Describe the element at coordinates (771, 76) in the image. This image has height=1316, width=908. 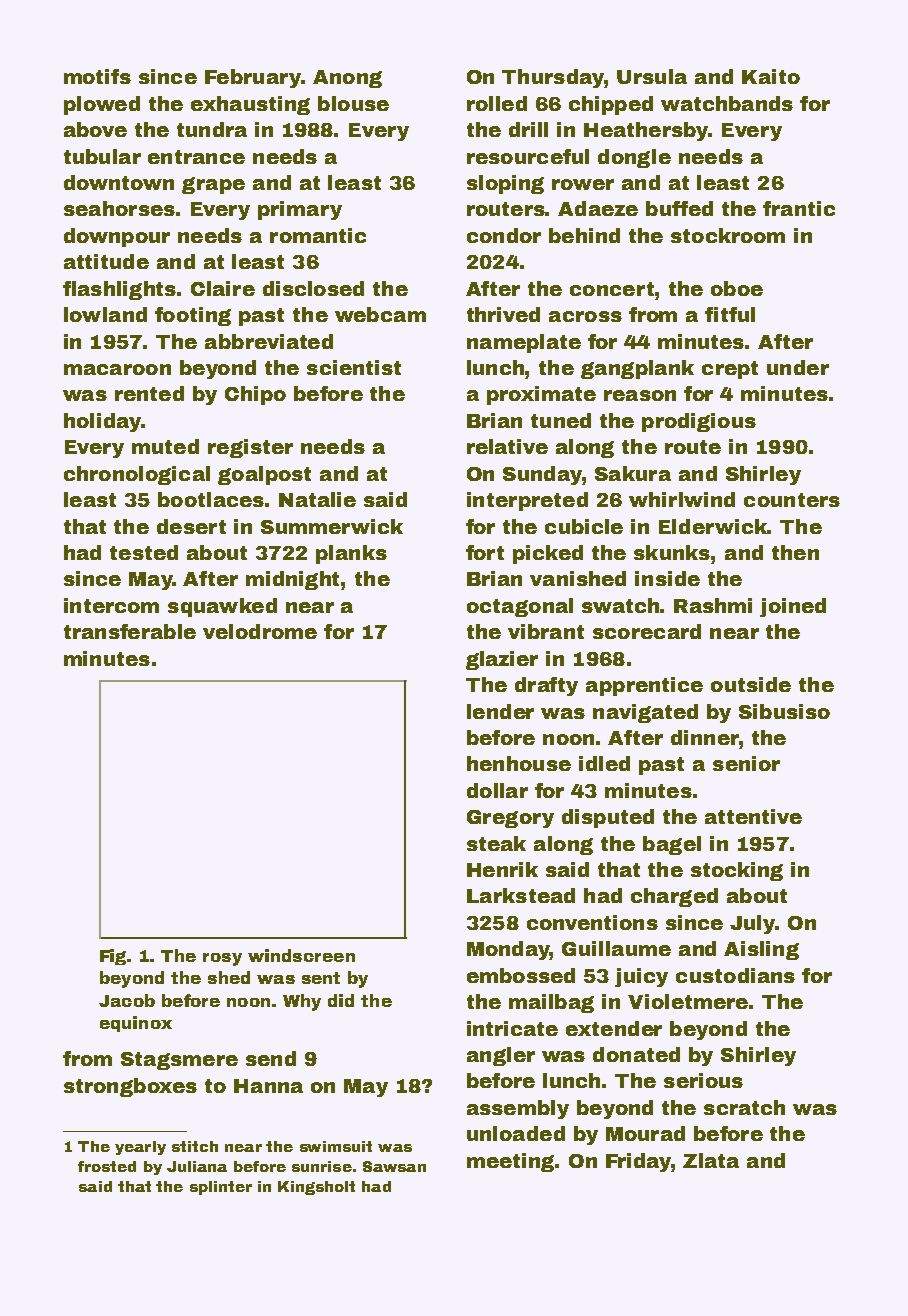
I see `Kaito` at that location.
